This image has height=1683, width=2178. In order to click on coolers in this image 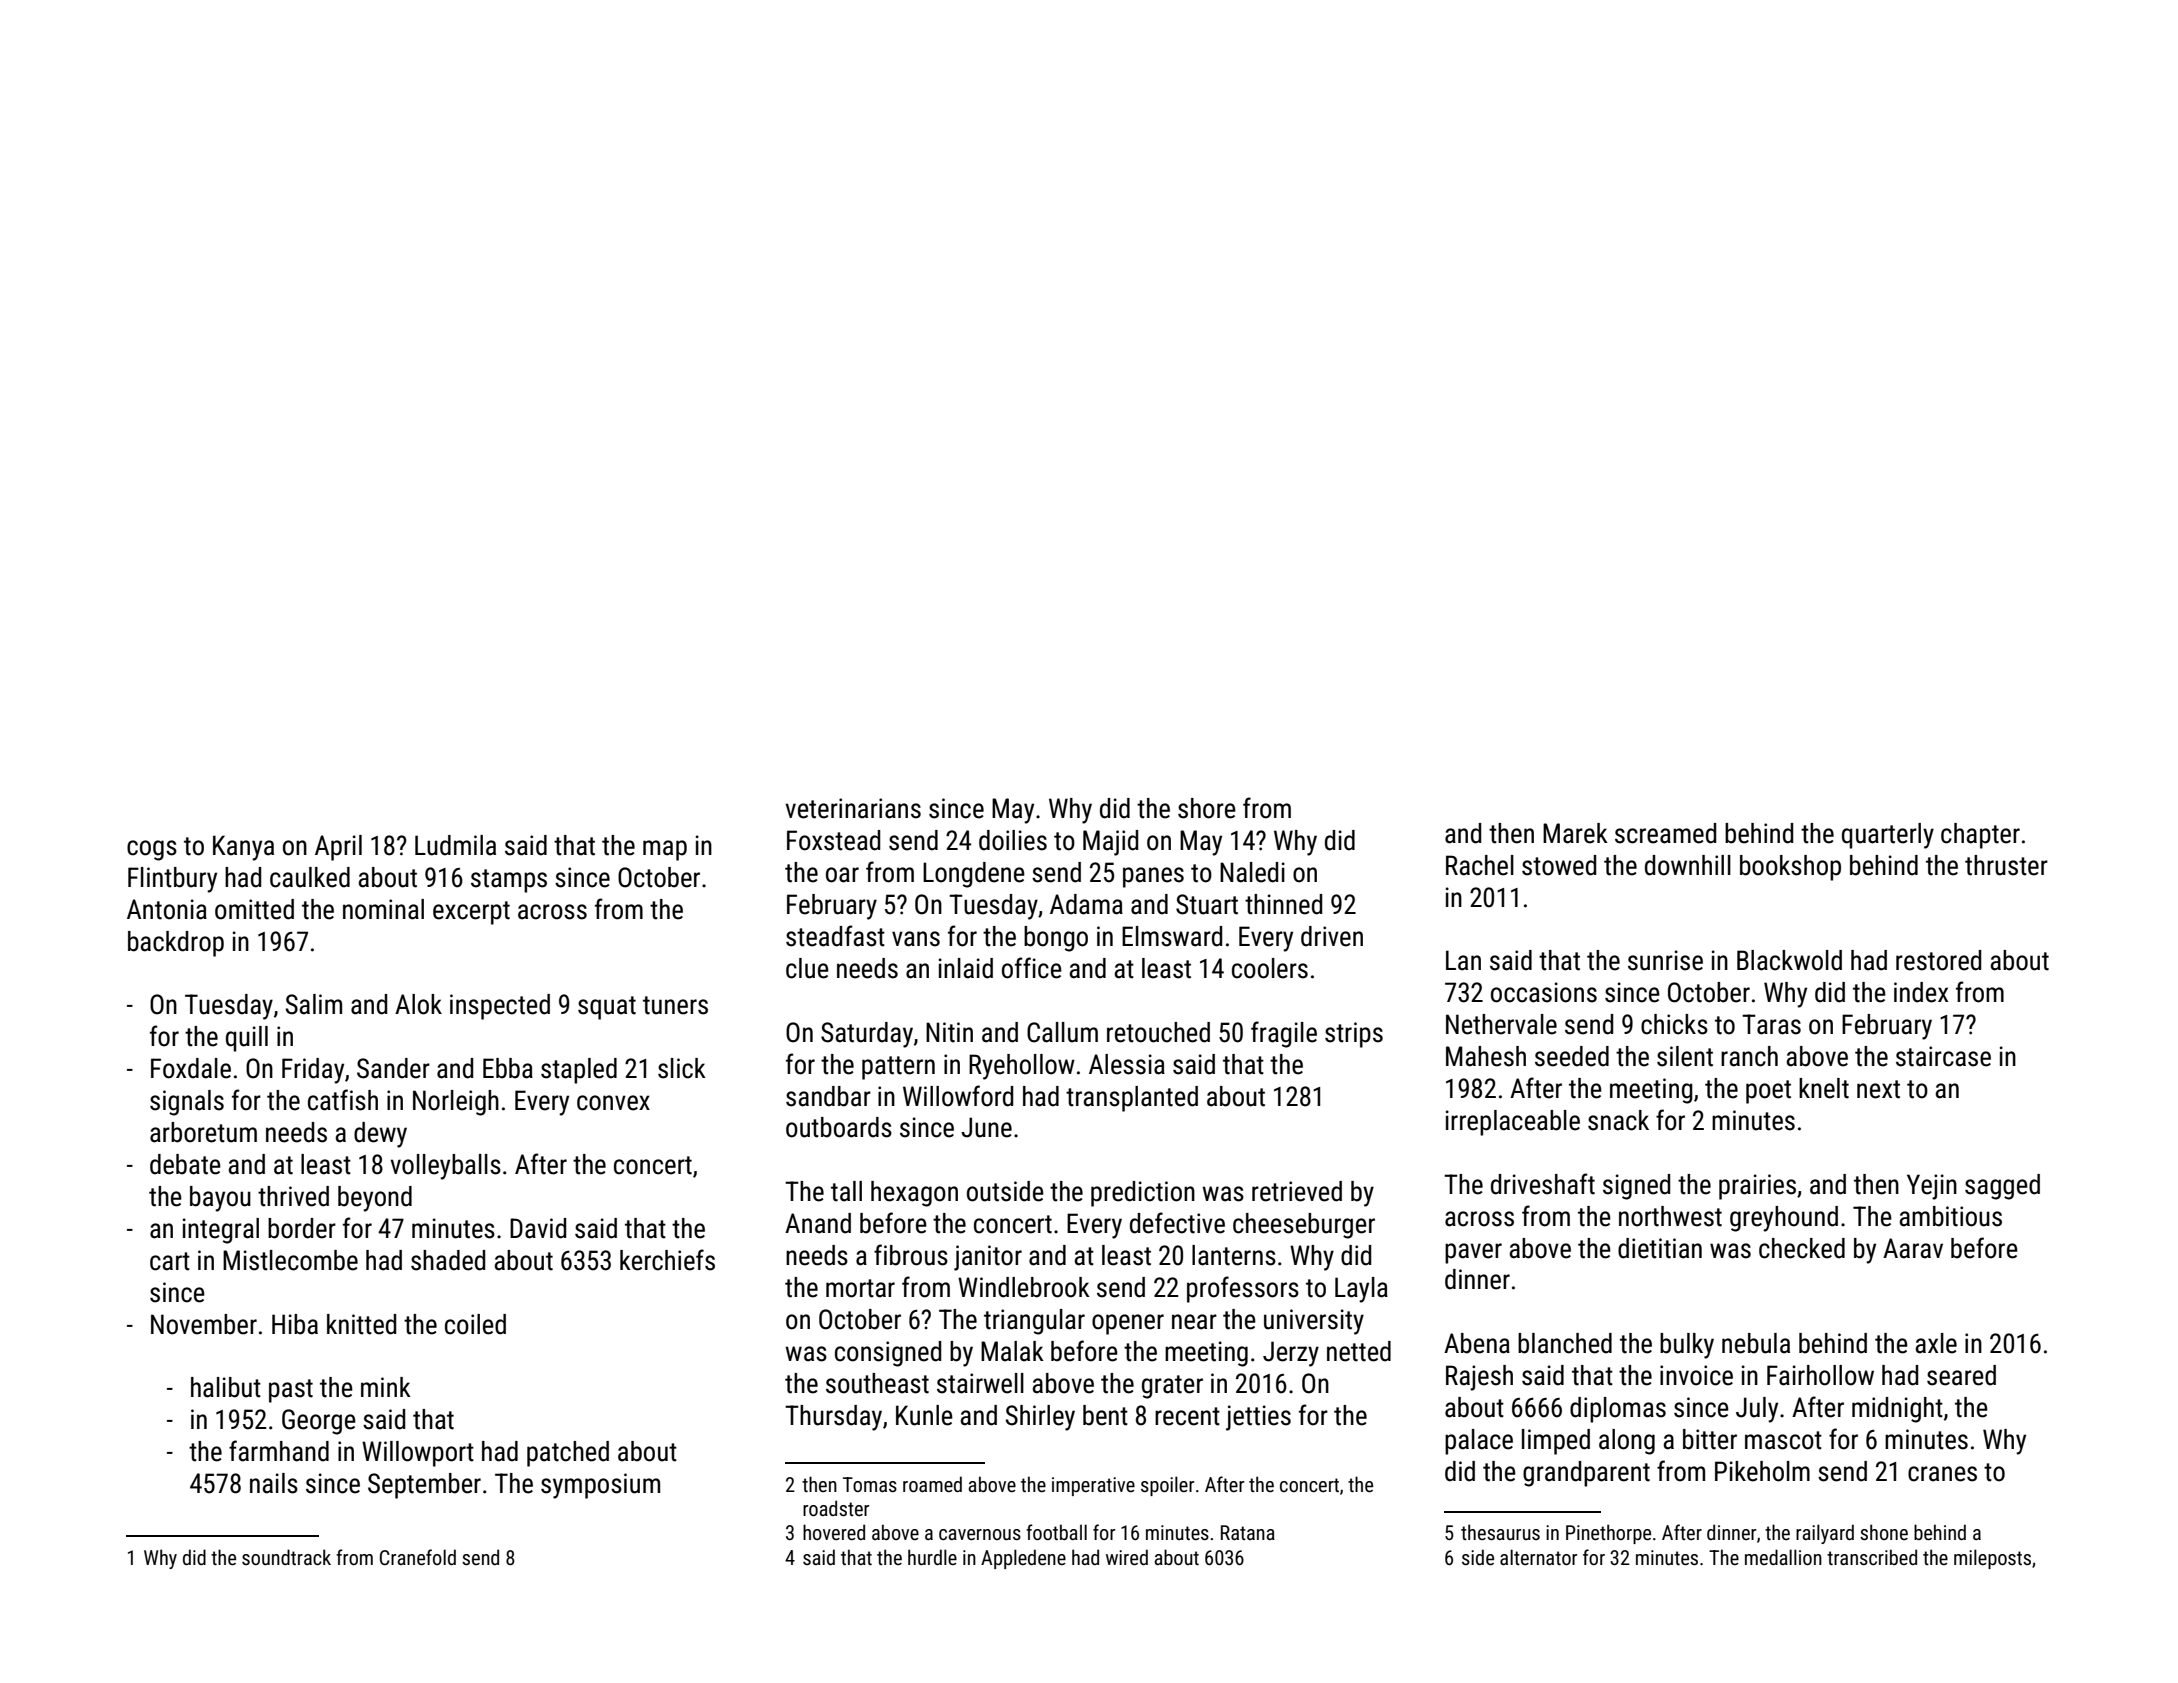, I will do `click(1270, 968)`.
